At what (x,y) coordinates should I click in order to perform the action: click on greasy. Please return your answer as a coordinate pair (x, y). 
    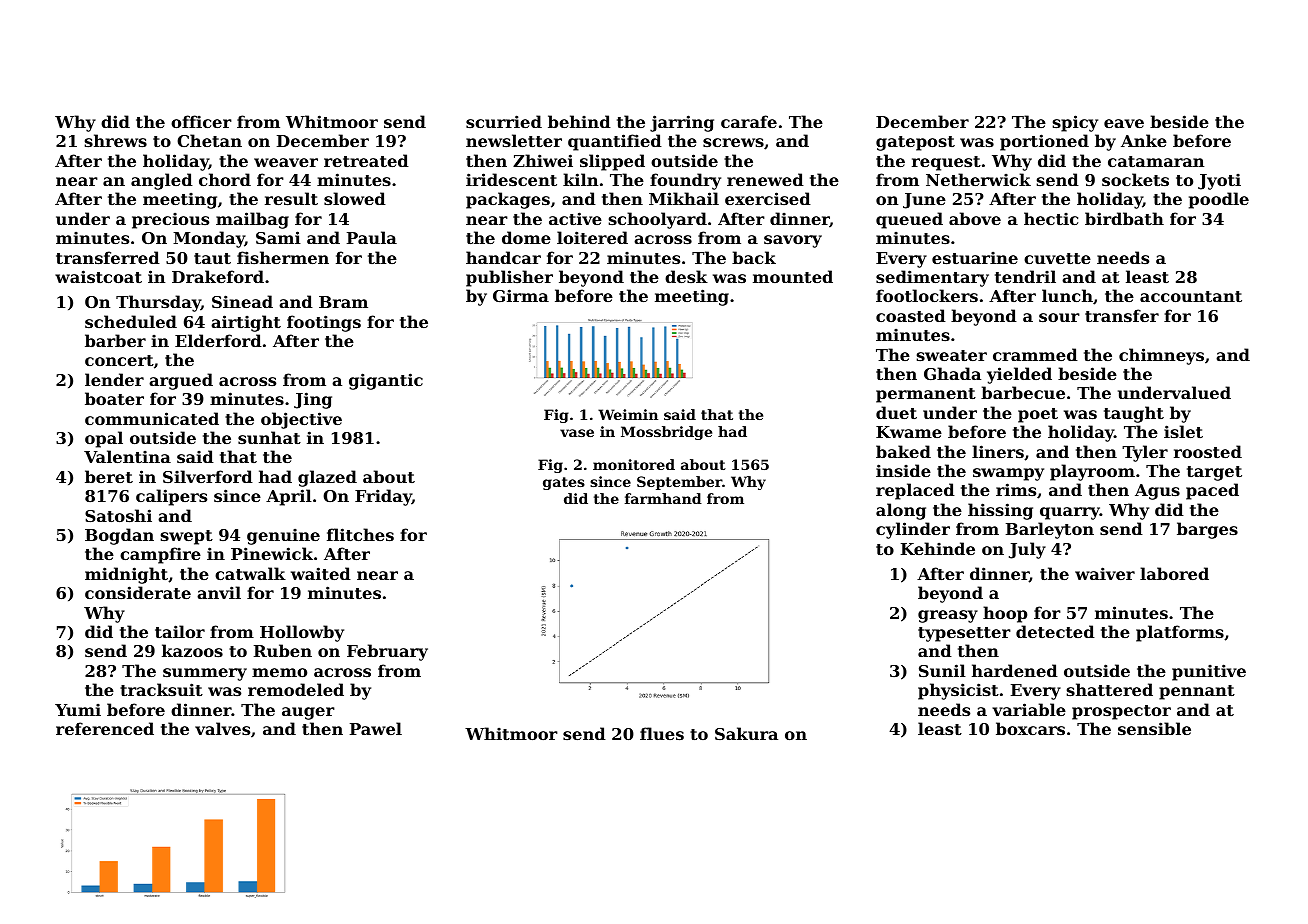
    Looking at the image, I should click on (948, 616).
